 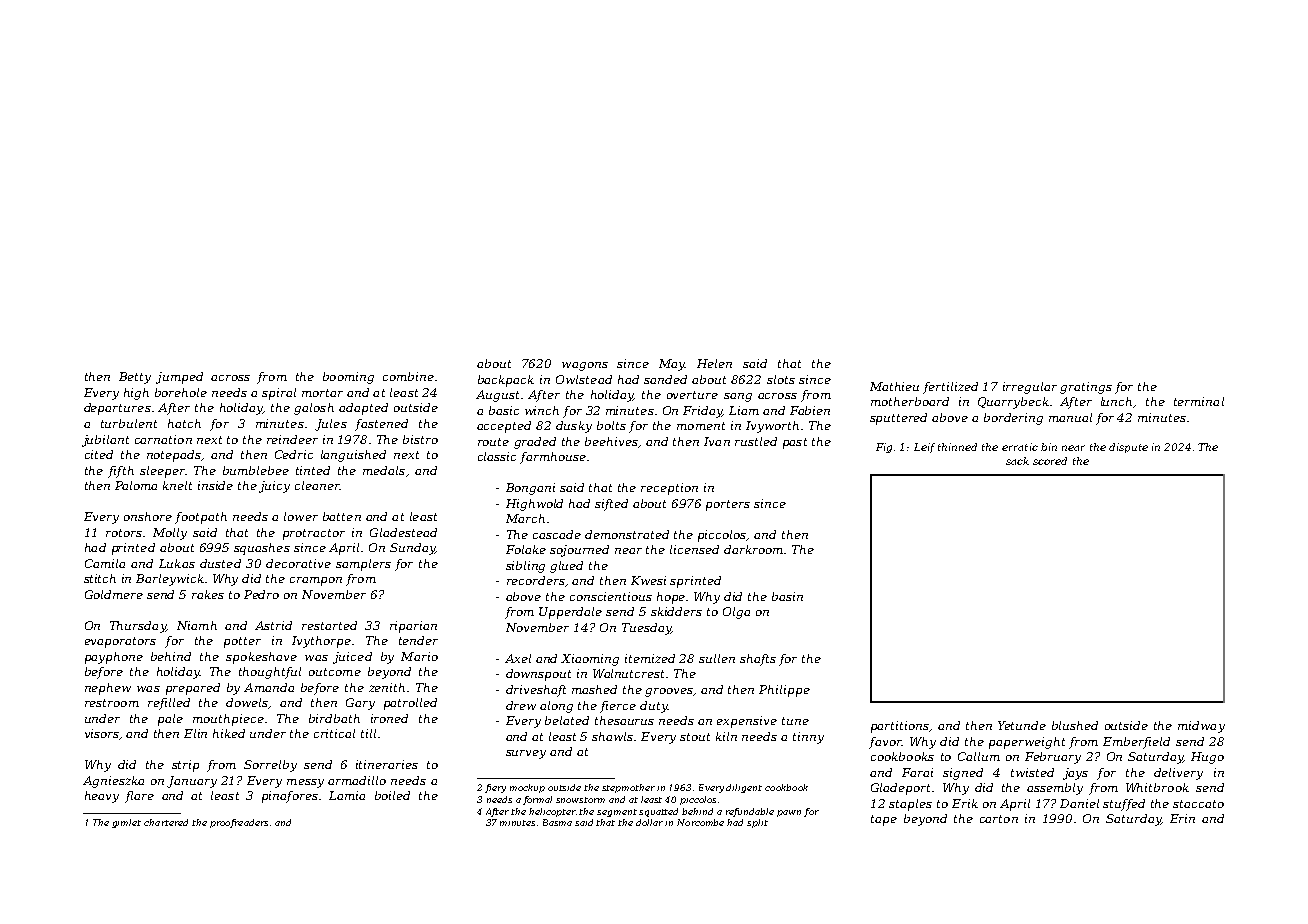 I want to click on Olga, so click(x=736, y=613).
